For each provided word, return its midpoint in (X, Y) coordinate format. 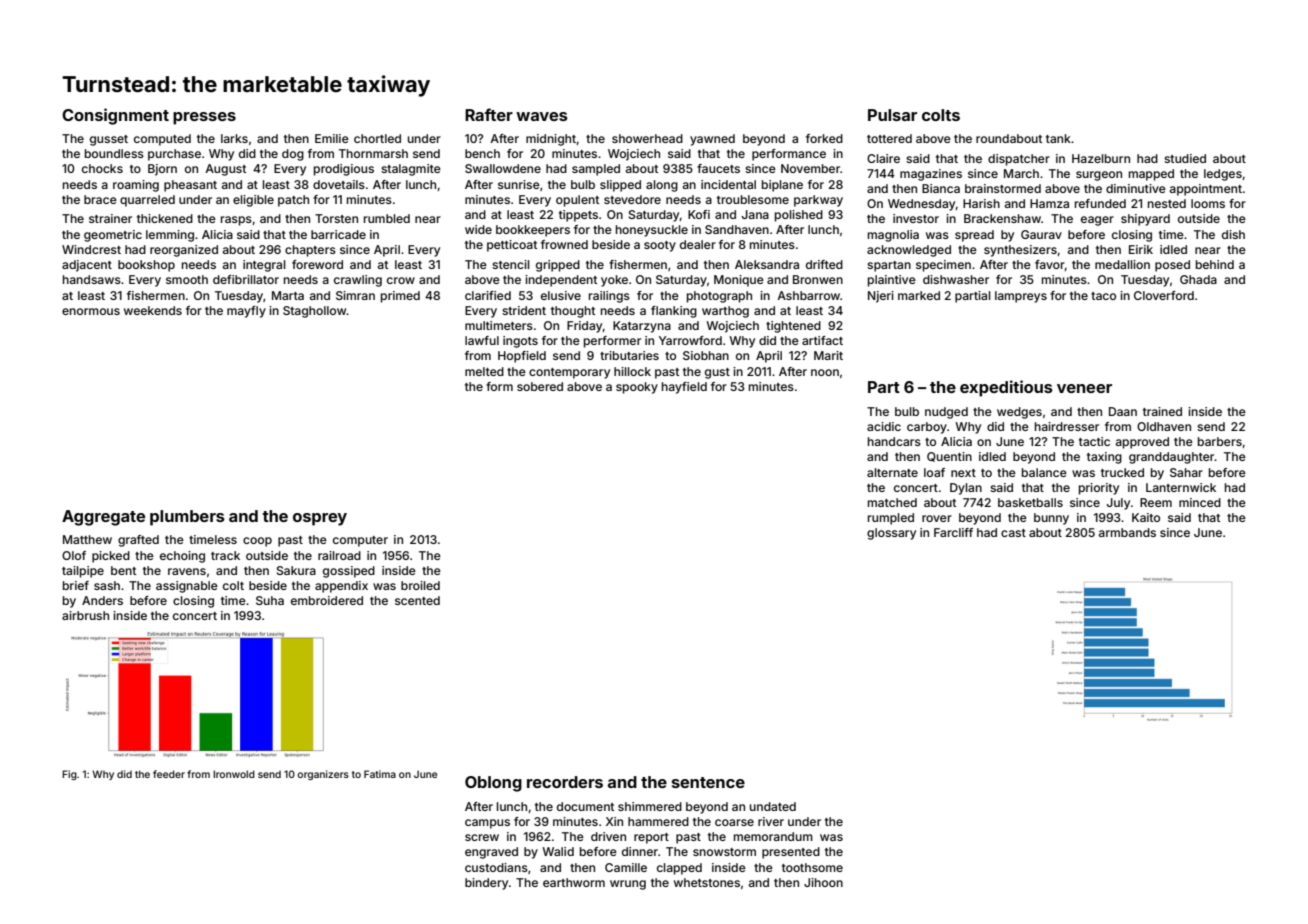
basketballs (1030, 502)
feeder (169, 774)
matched (892, 502)
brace (100, 199)
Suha (270, 600)
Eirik (1141, 249)
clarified (488, 295)
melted (484, 371)
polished (799, 216)
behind (1215, 264)
